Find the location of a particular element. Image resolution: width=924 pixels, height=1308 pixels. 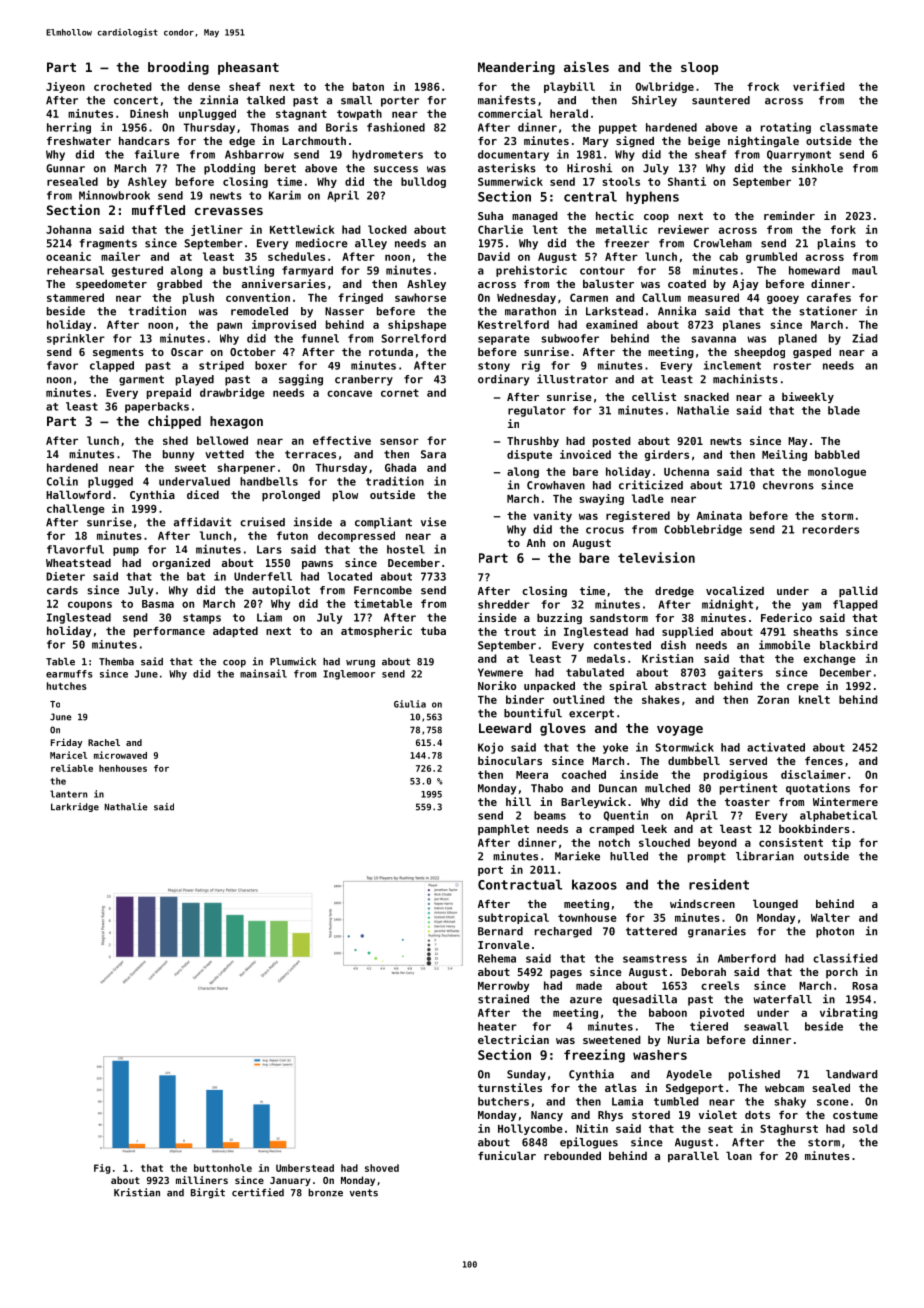

Boris is located at coordinates (342, 127).
